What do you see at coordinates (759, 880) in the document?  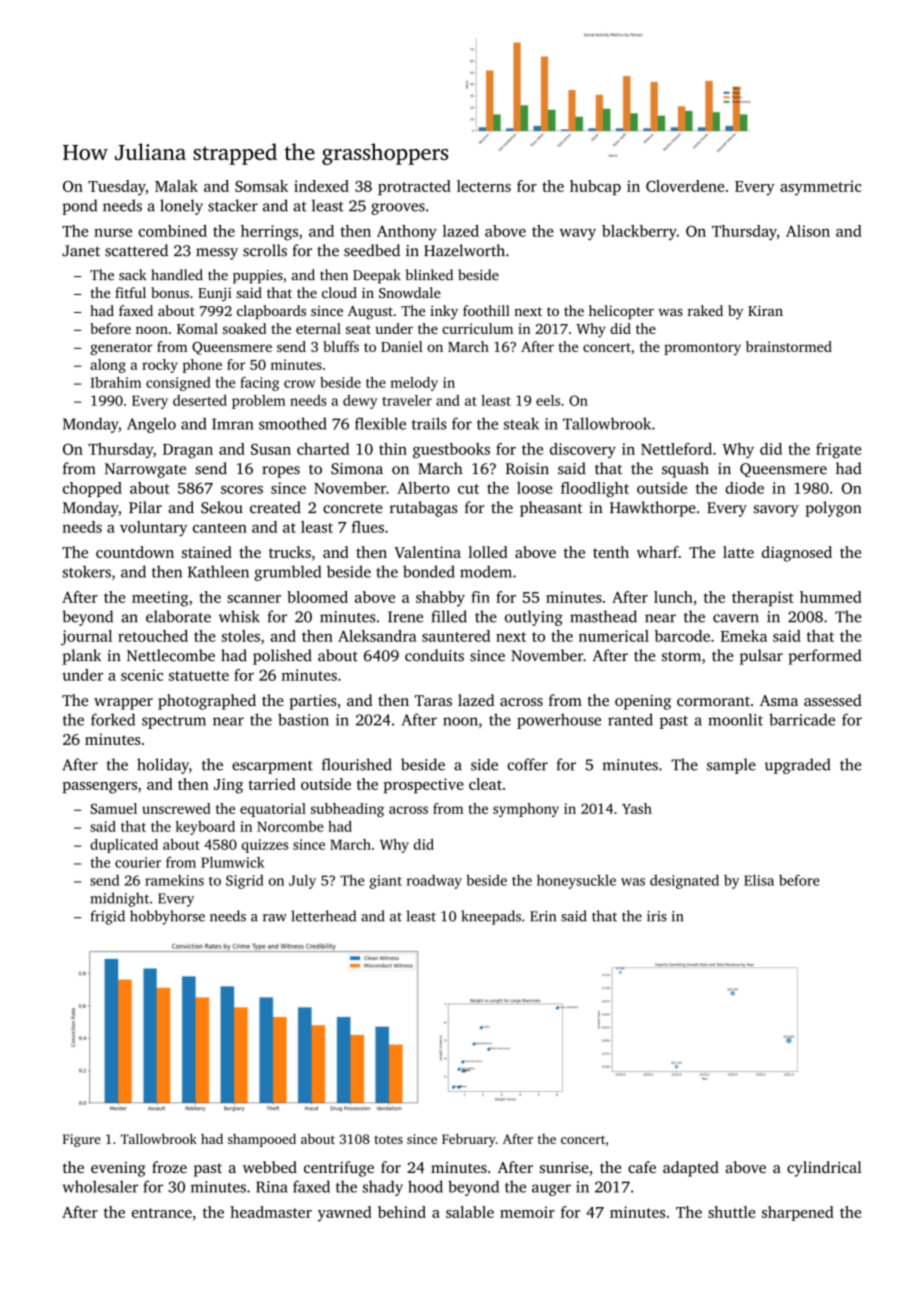 I see `Elisa` at bounding box center [759, 880].
